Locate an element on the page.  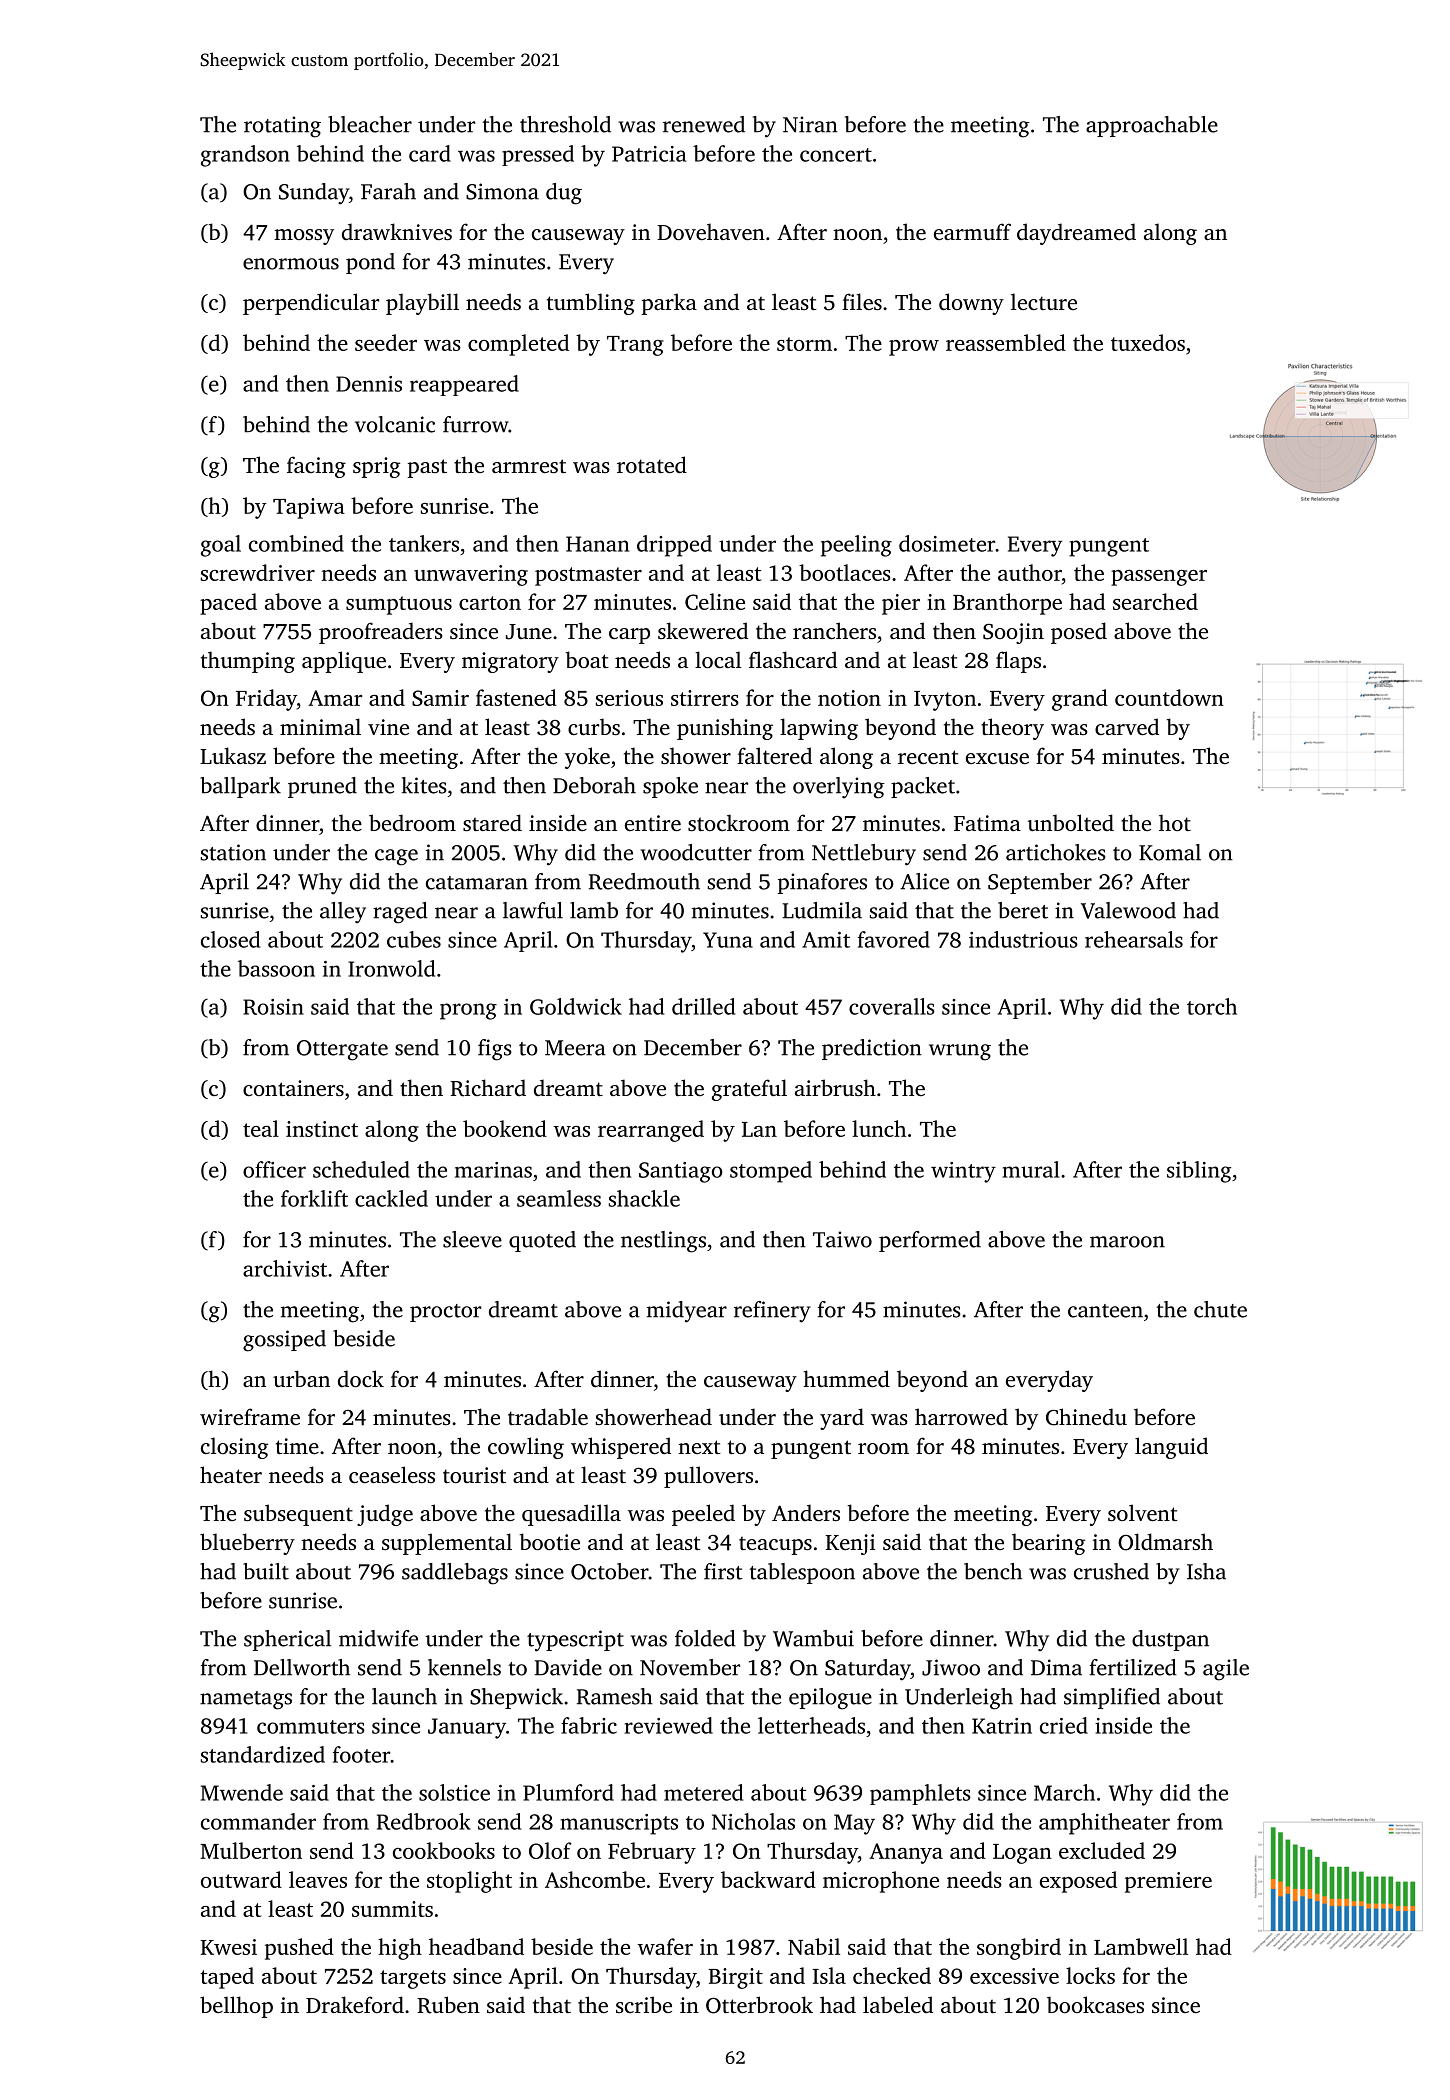
manuscripts is located at coordinates (619, 1824).
